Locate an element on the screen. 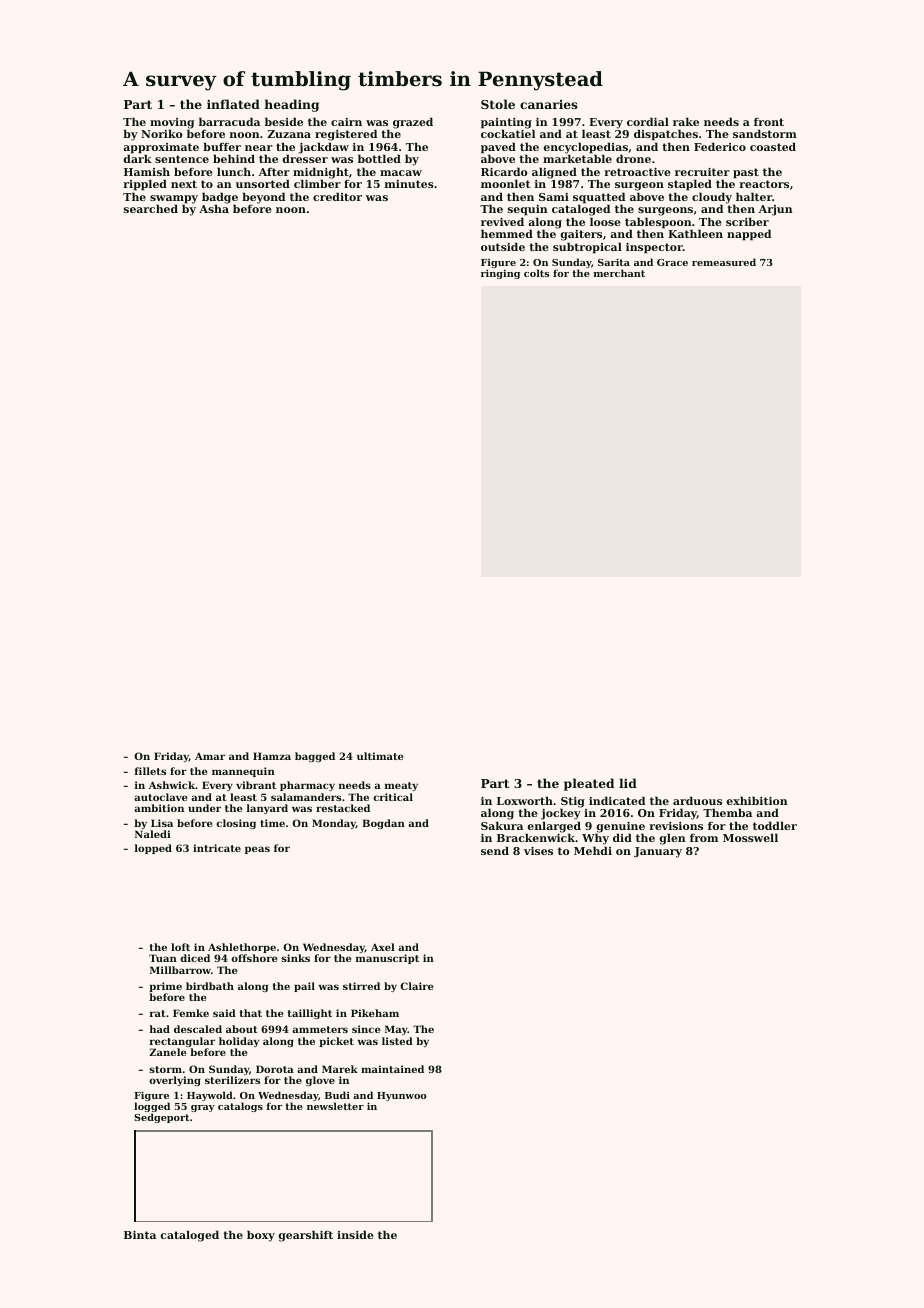 The image size is (924, 1308). cordial is located at coordinates (648, 121).
